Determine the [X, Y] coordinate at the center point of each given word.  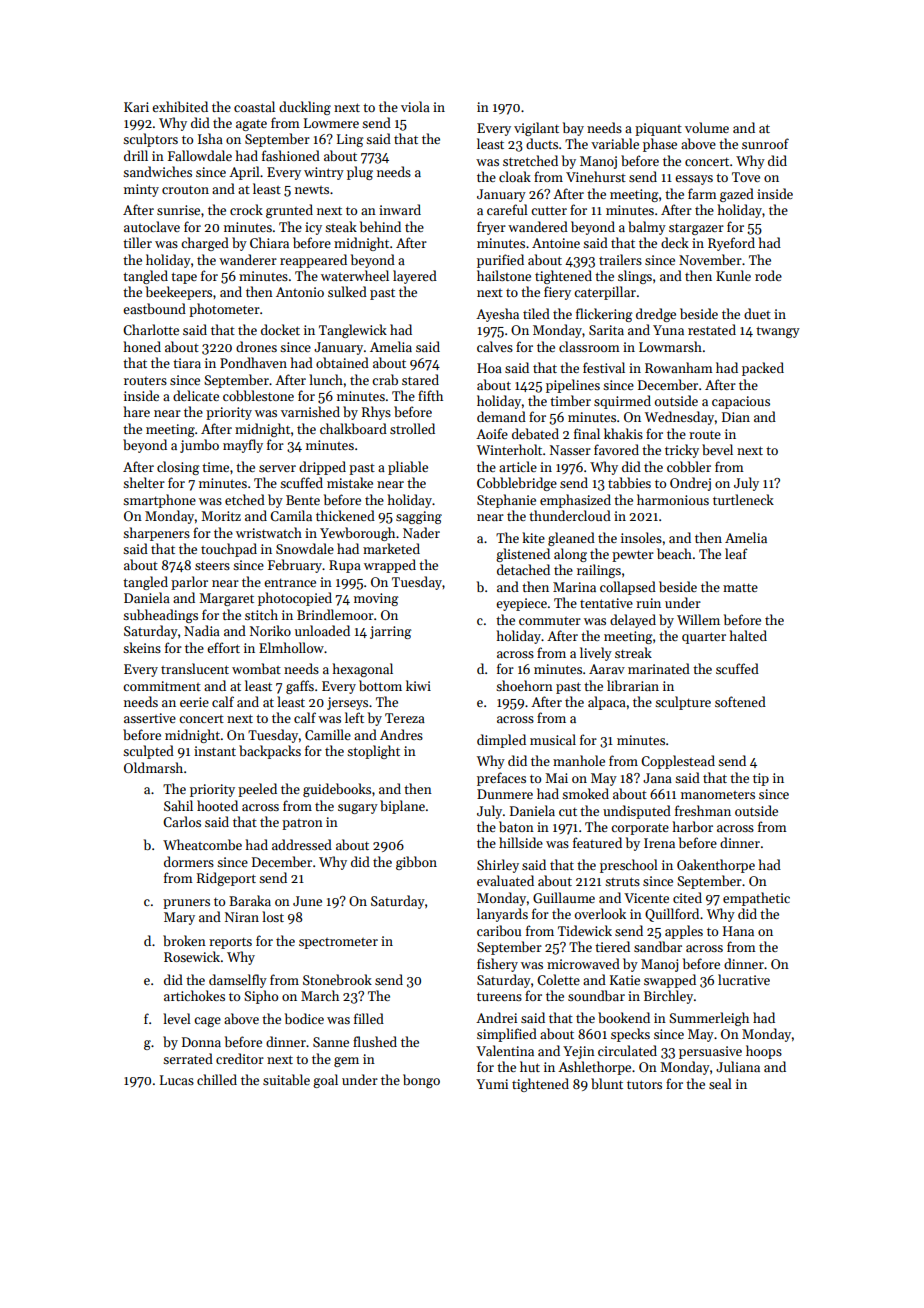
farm [702, 193]
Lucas [177, 1080]
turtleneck [743, 499]
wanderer [248, 259]
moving [376, 599]
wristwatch [269, 532]
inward [400, 209]
